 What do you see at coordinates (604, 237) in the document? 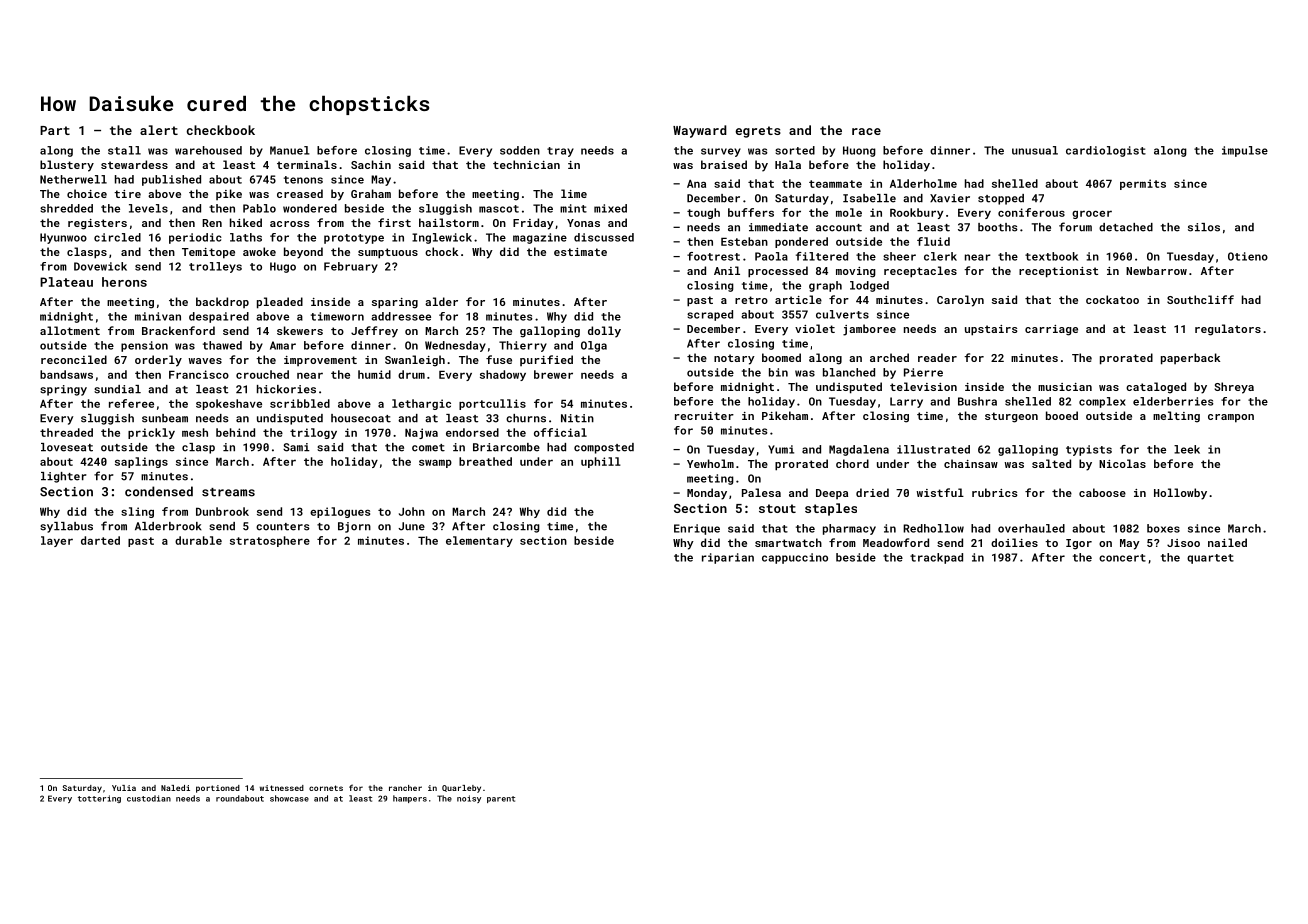
I see `discussed` at bounding box center [604, 237].
